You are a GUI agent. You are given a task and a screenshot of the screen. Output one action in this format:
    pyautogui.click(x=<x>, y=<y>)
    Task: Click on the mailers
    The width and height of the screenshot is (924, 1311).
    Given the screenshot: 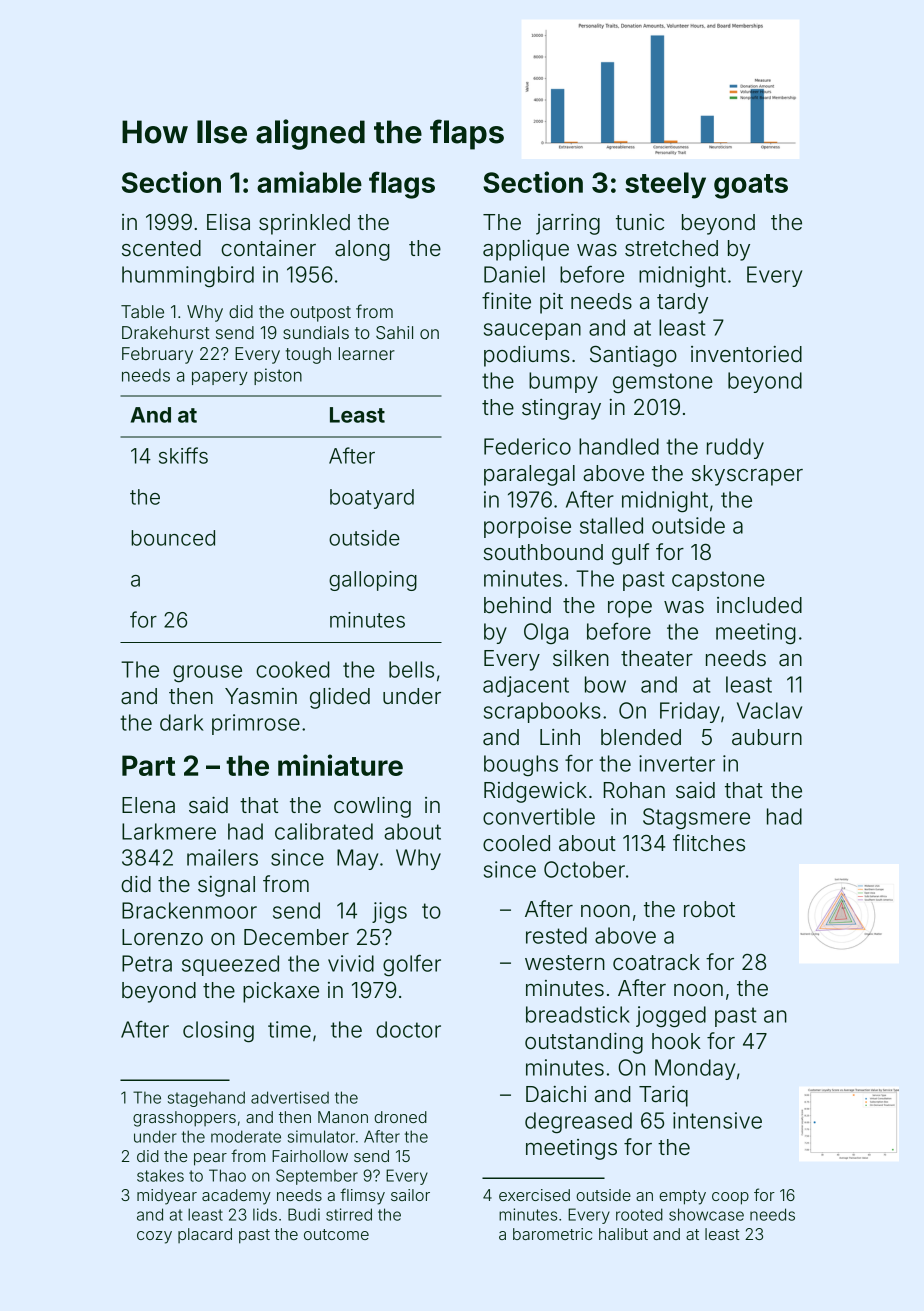 What is the action you would take?
    pyautogui.click(x=222, y=857)
